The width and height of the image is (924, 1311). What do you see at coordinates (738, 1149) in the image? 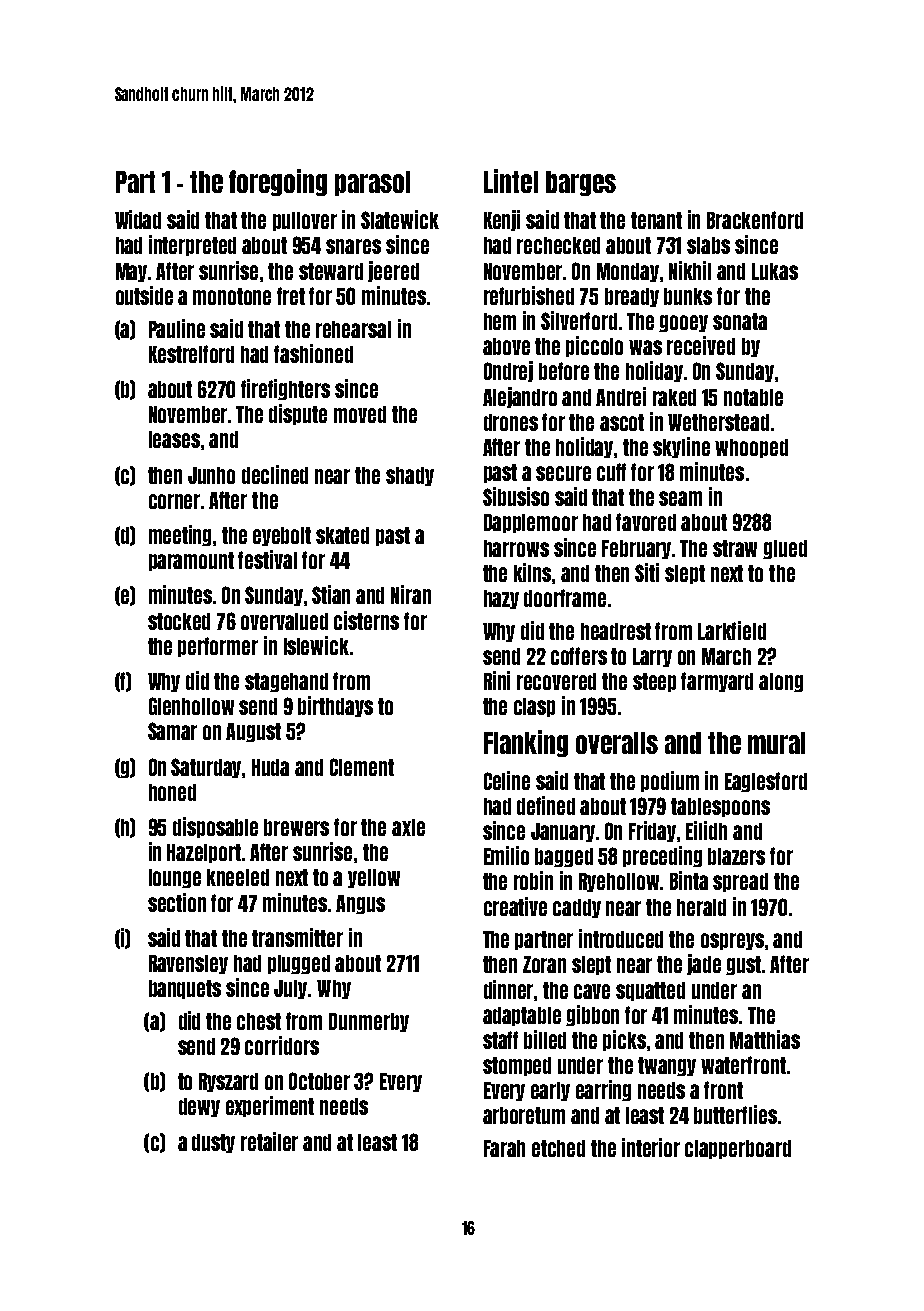
I see `clapperboard` at bounding box center [738, 1149].
